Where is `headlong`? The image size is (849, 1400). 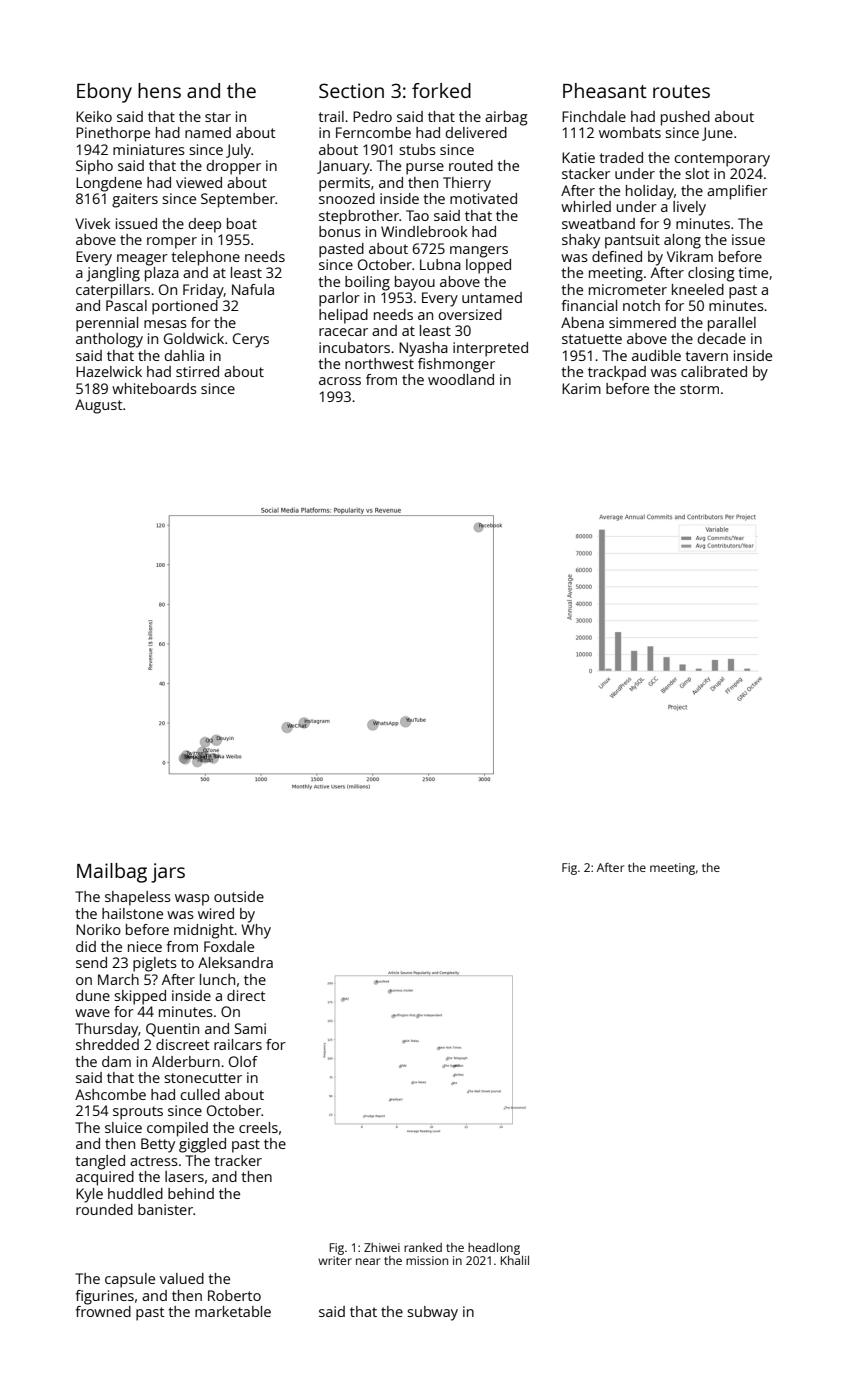 headlong is located at coordinates (494, 1249).
